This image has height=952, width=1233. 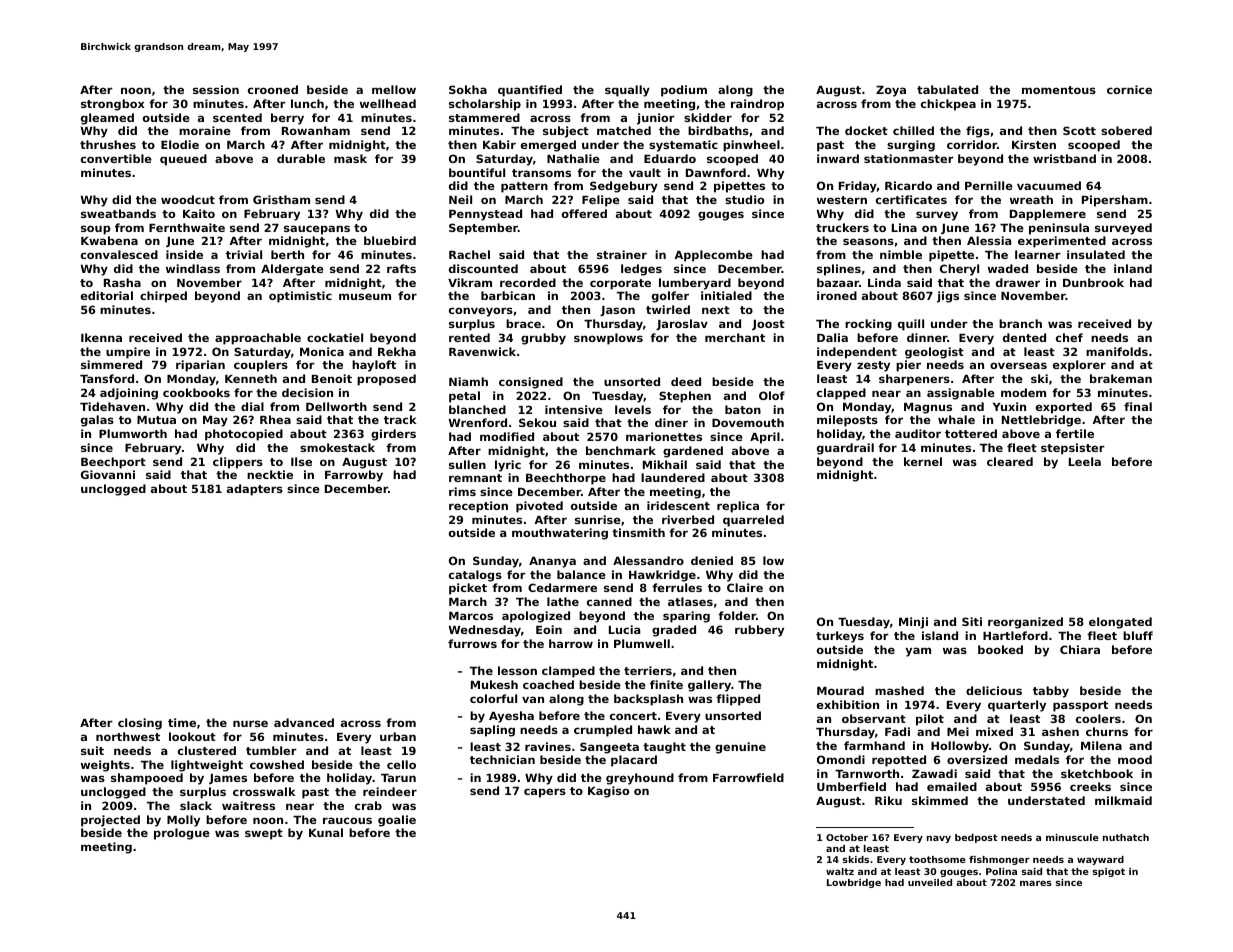 I want to click on Zoya, so click(x=891, y=91).
